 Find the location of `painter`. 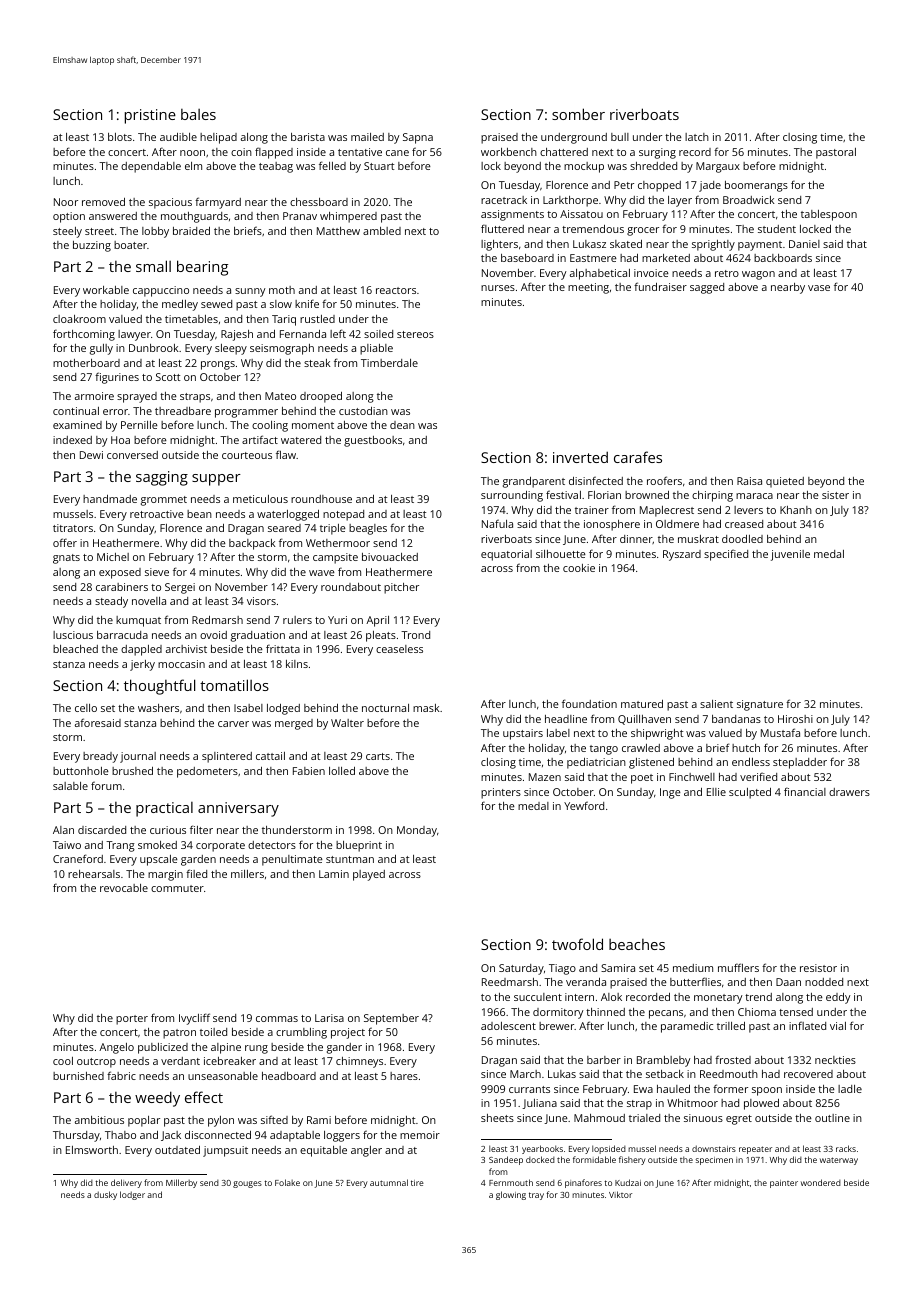

painter is located at coordinates (784, 1184).
